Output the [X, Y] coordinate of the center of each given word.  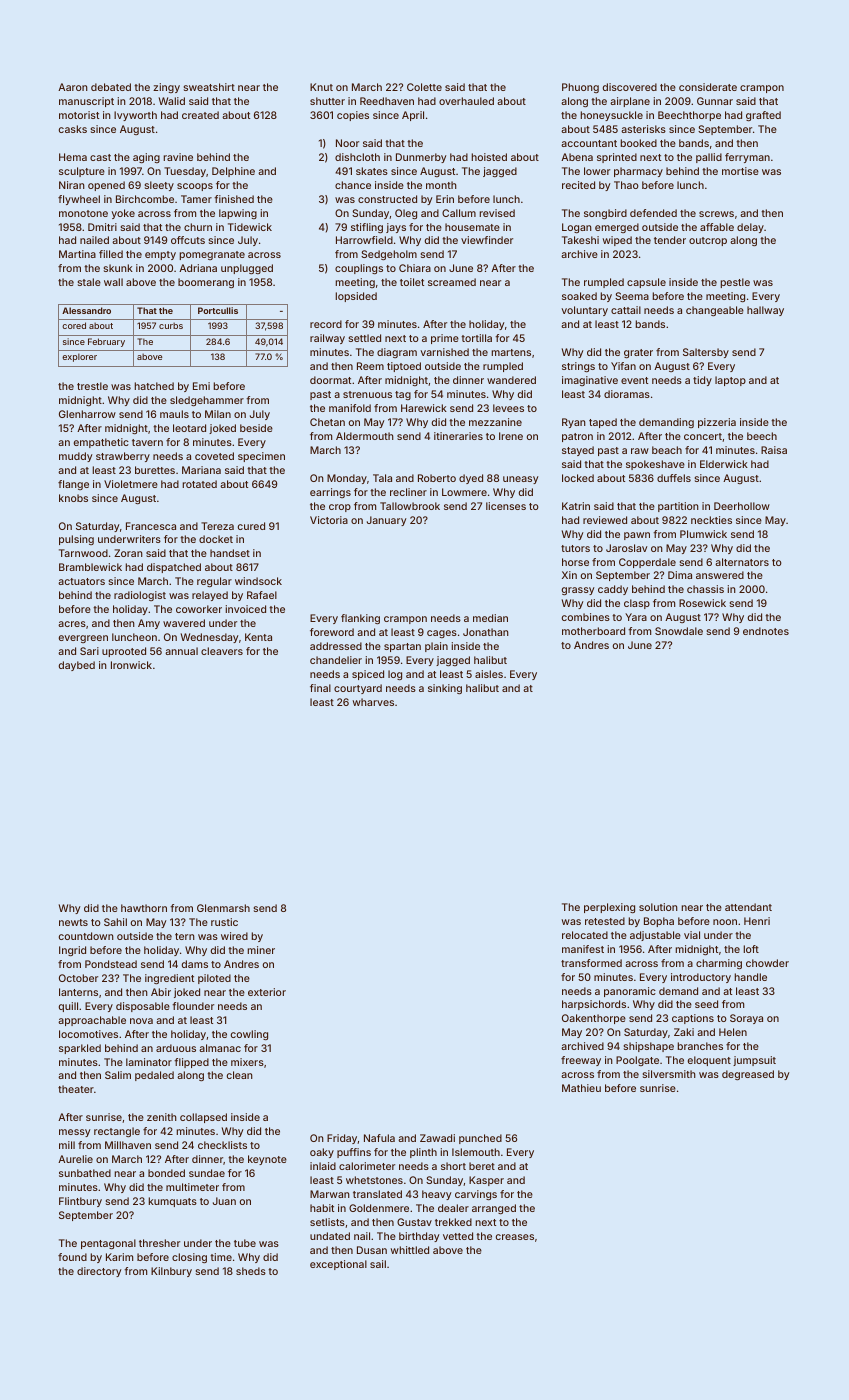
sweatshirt [209, 87]
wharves [373, 702]
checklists [222, 1145]
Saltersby [706, 353]
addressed [336, 646]
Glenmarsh [223, 908]
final [320, 688]
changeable [715, 311]
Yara [636, 617]
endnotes [766, 631]
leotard [189, 428]
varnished [444, 352]
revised [497, 213]
